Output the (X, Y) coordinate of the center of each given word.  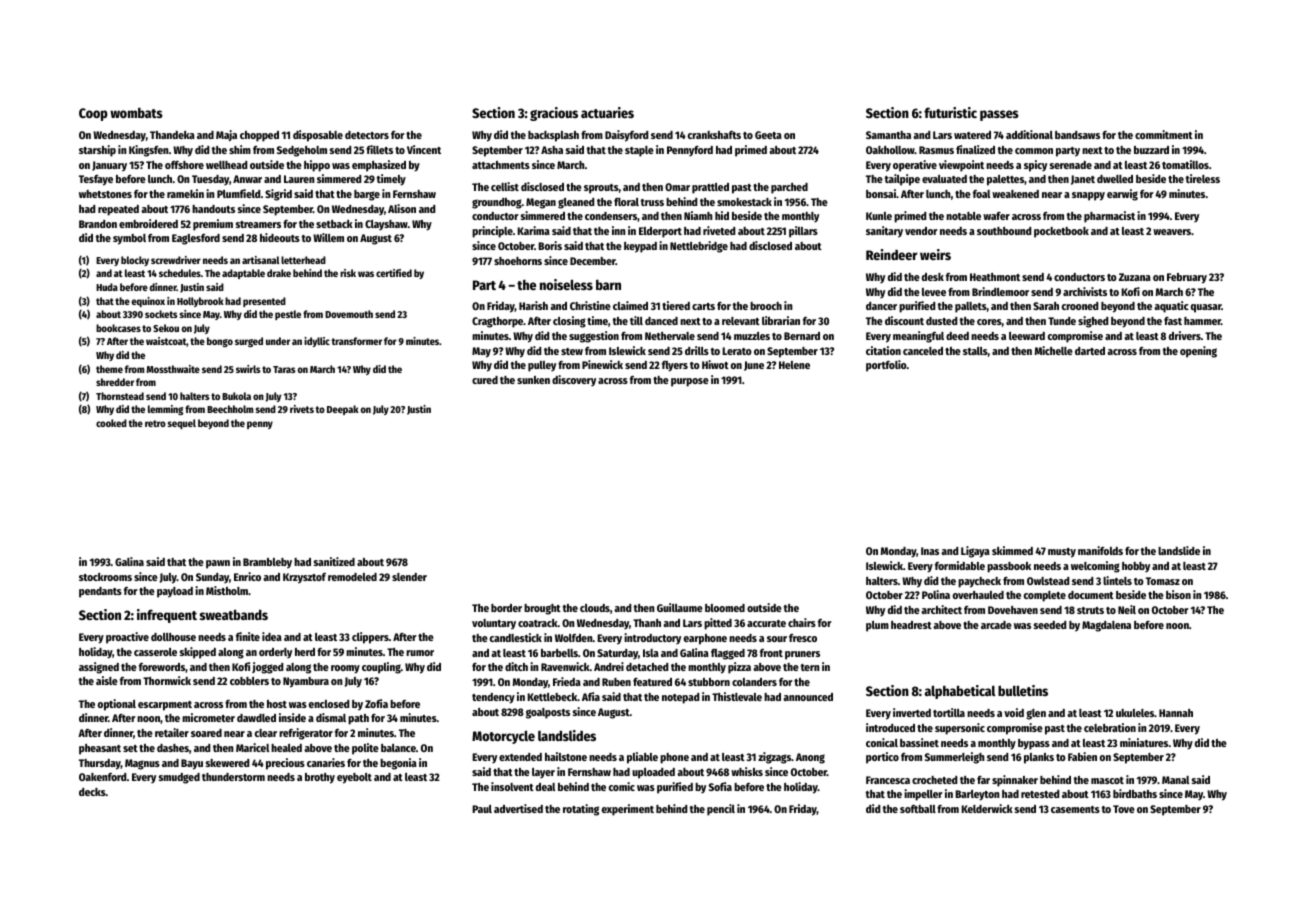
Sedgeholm (302, 151)
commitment (1164, 134)
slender (409, 577)
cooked (111, 423)
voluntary (494, 624)
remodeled (352, 577)
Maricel (252, 747)
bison (1178, 594)
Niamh (698, 215)
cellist (505, 186)
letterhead (303, 260)
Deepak (343, 410)
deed (957, 336)
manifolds (1100, 550)
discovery (574, 381)
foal (981, 194)
